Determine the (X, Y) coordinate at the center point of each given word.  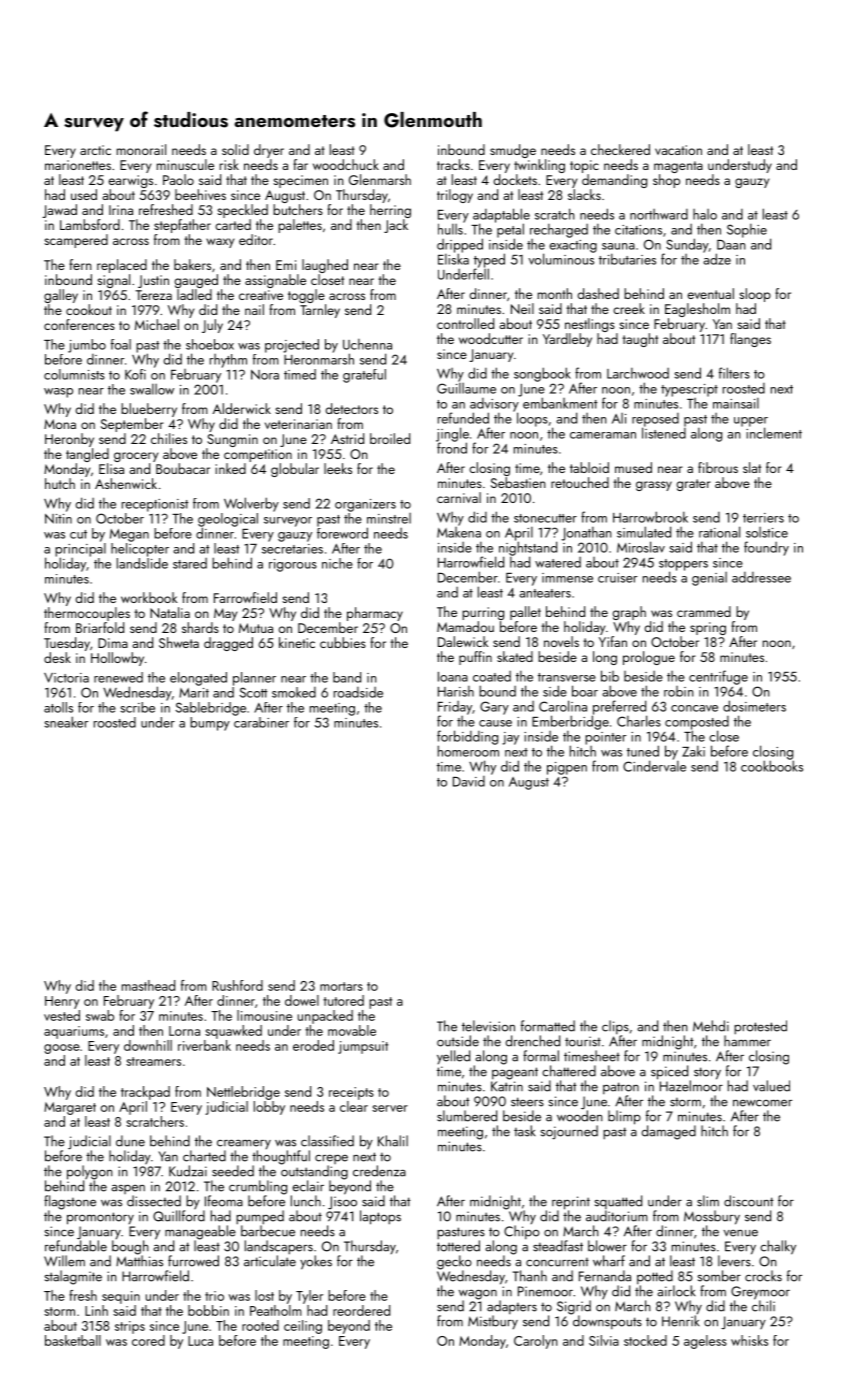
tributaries (627, 259)
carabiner (261, 722)
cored (148, 1340)
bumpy (210, 724)
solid (235, 149)
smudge (513, 151)
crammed (704, 611)
